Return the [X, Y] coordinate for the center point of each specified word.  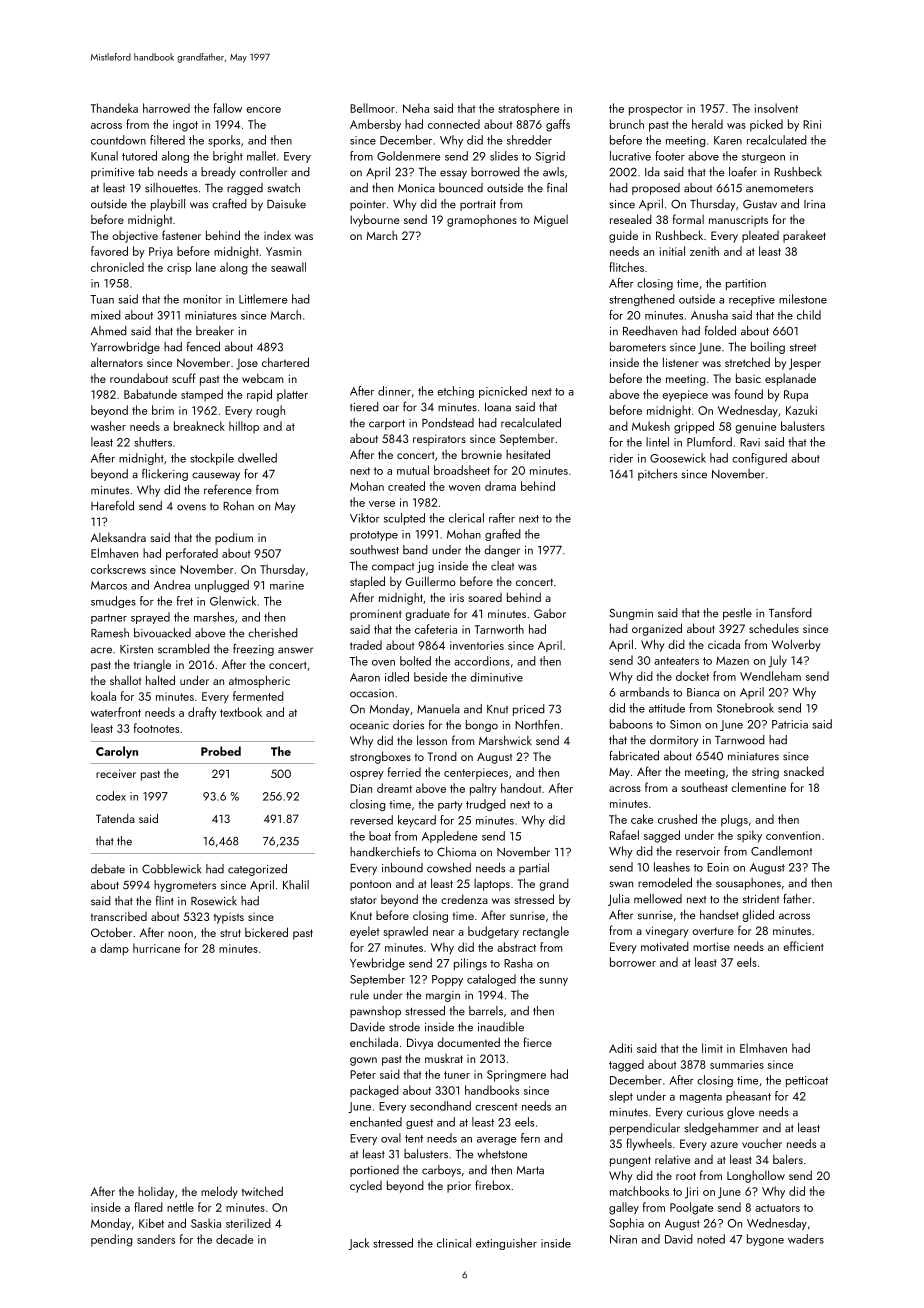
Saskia [206, 1223]
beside [430, 677]
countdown [118, 140]
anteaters [676, 661]
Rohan [238, 506]
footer [670, 156]
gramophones [482, 221]
